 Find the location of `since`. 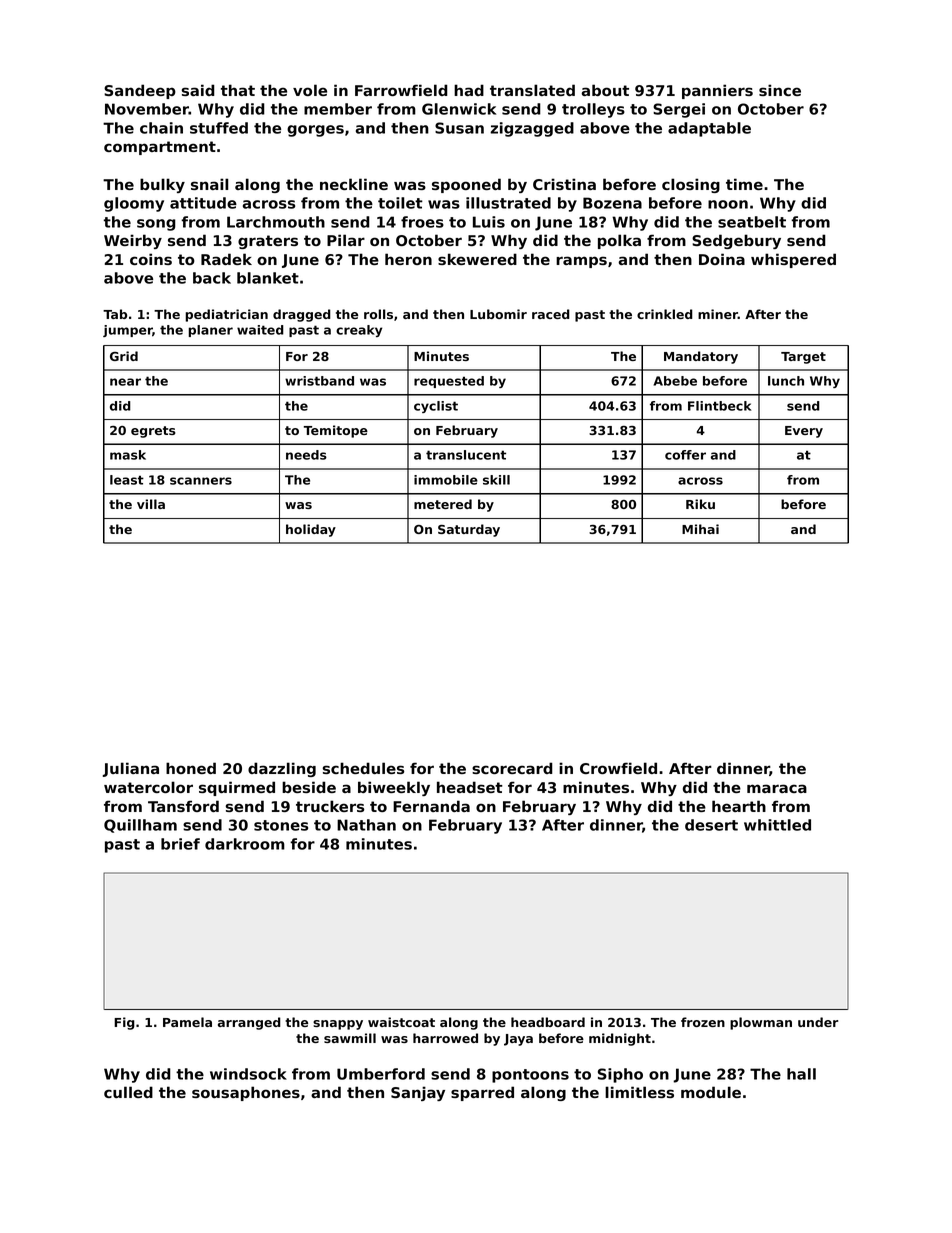

since is located at coordinates (780, 90).
